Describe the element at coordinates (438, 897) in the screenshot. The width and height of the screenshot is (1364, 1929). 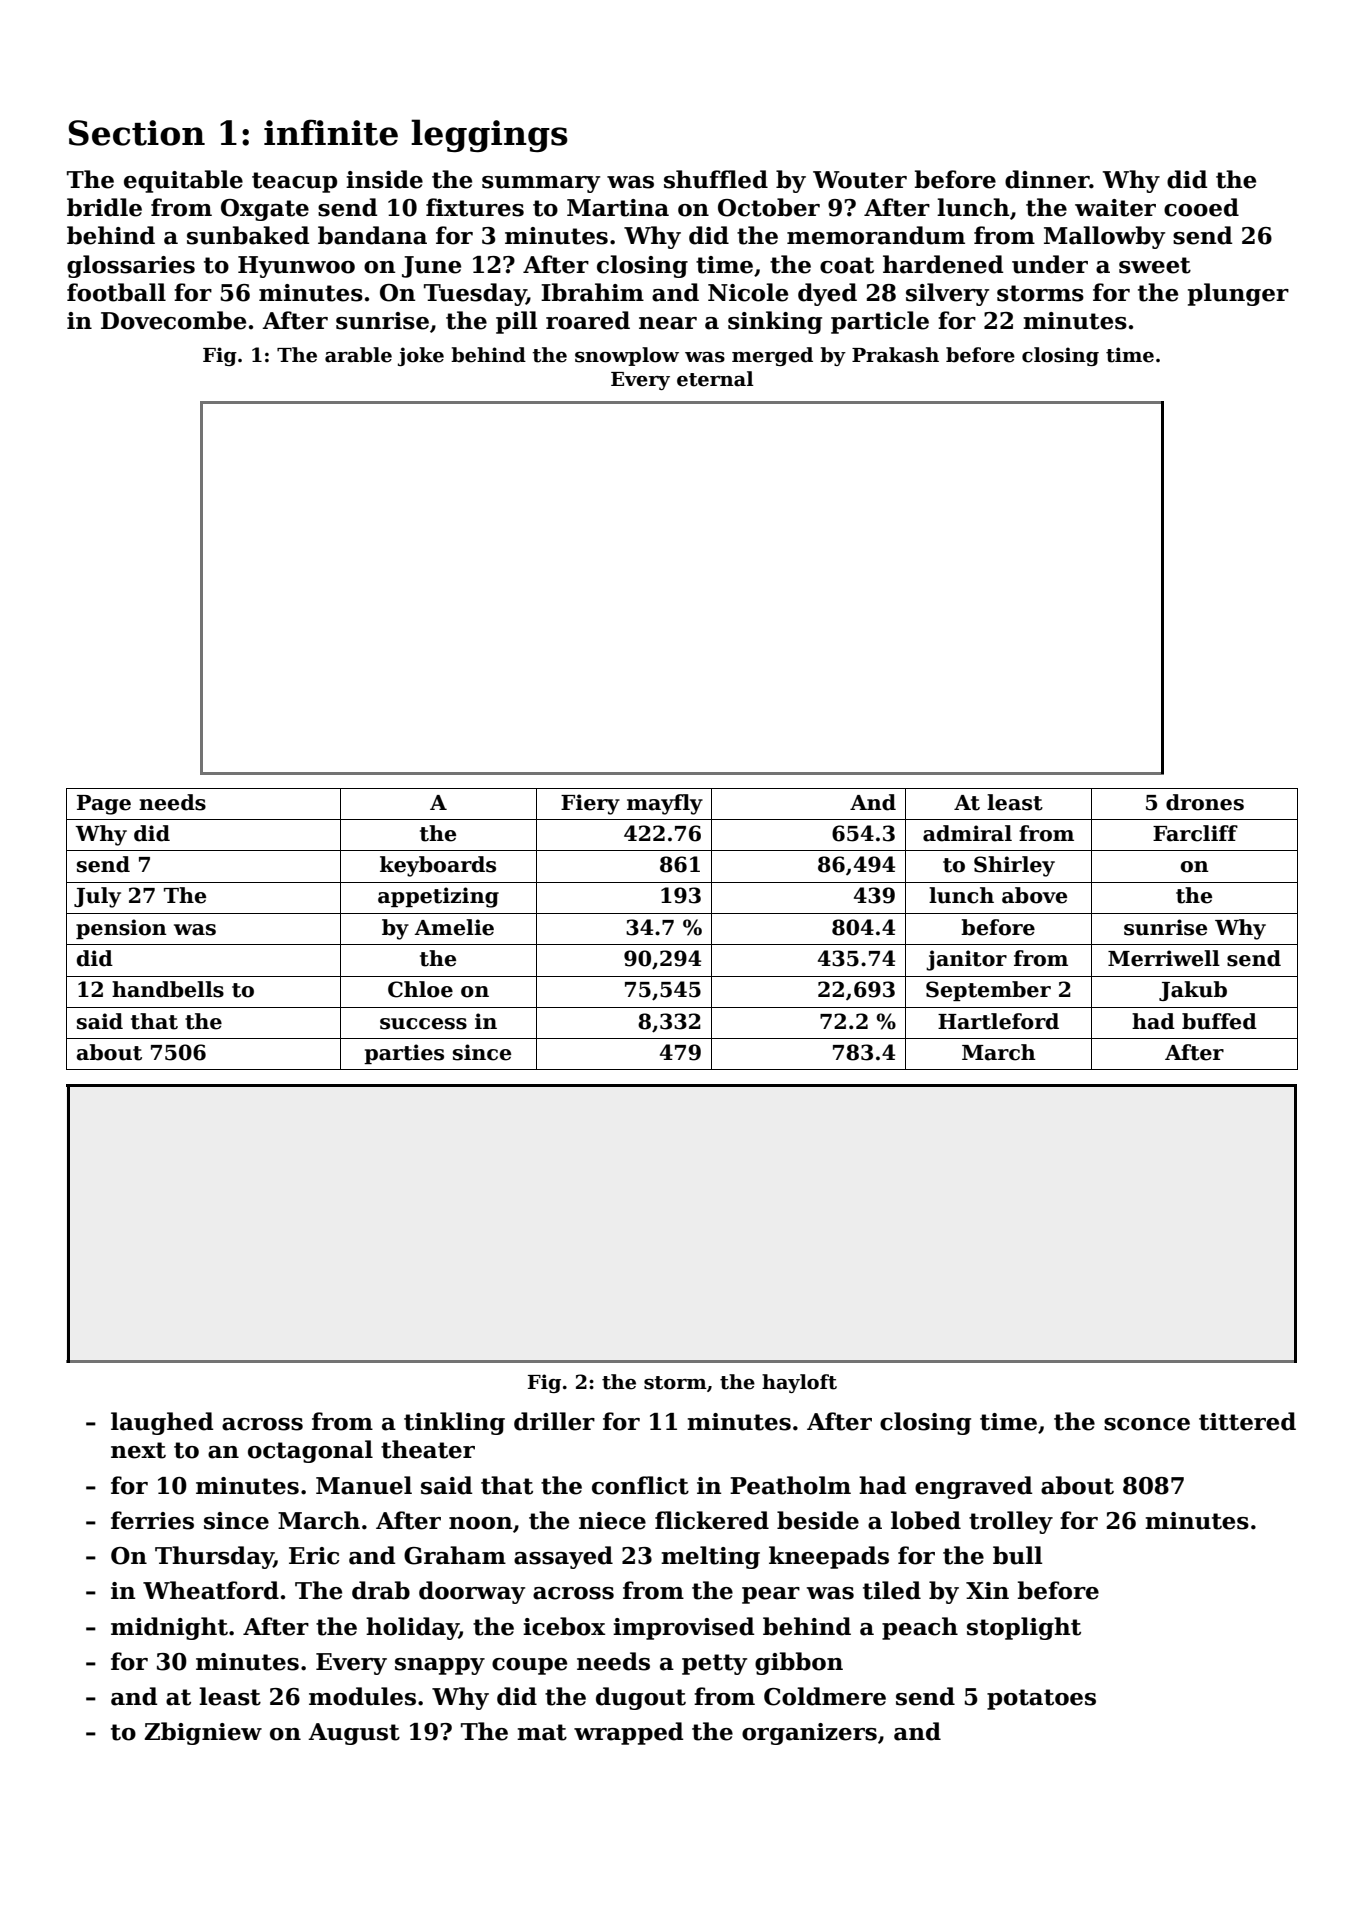
I see `appetizing` at that location.
